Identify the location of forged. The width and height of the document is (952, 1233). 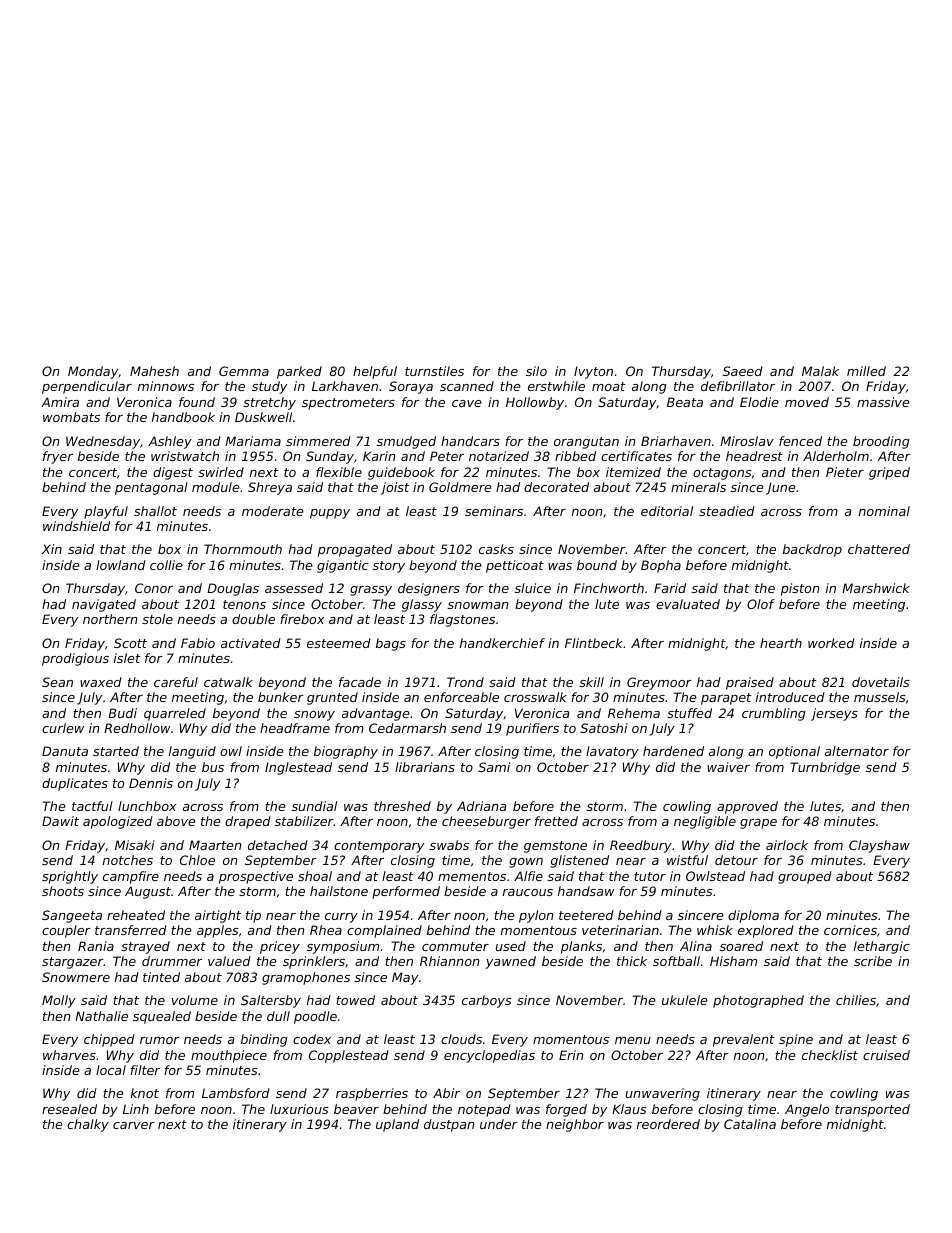
(566, 1110).
